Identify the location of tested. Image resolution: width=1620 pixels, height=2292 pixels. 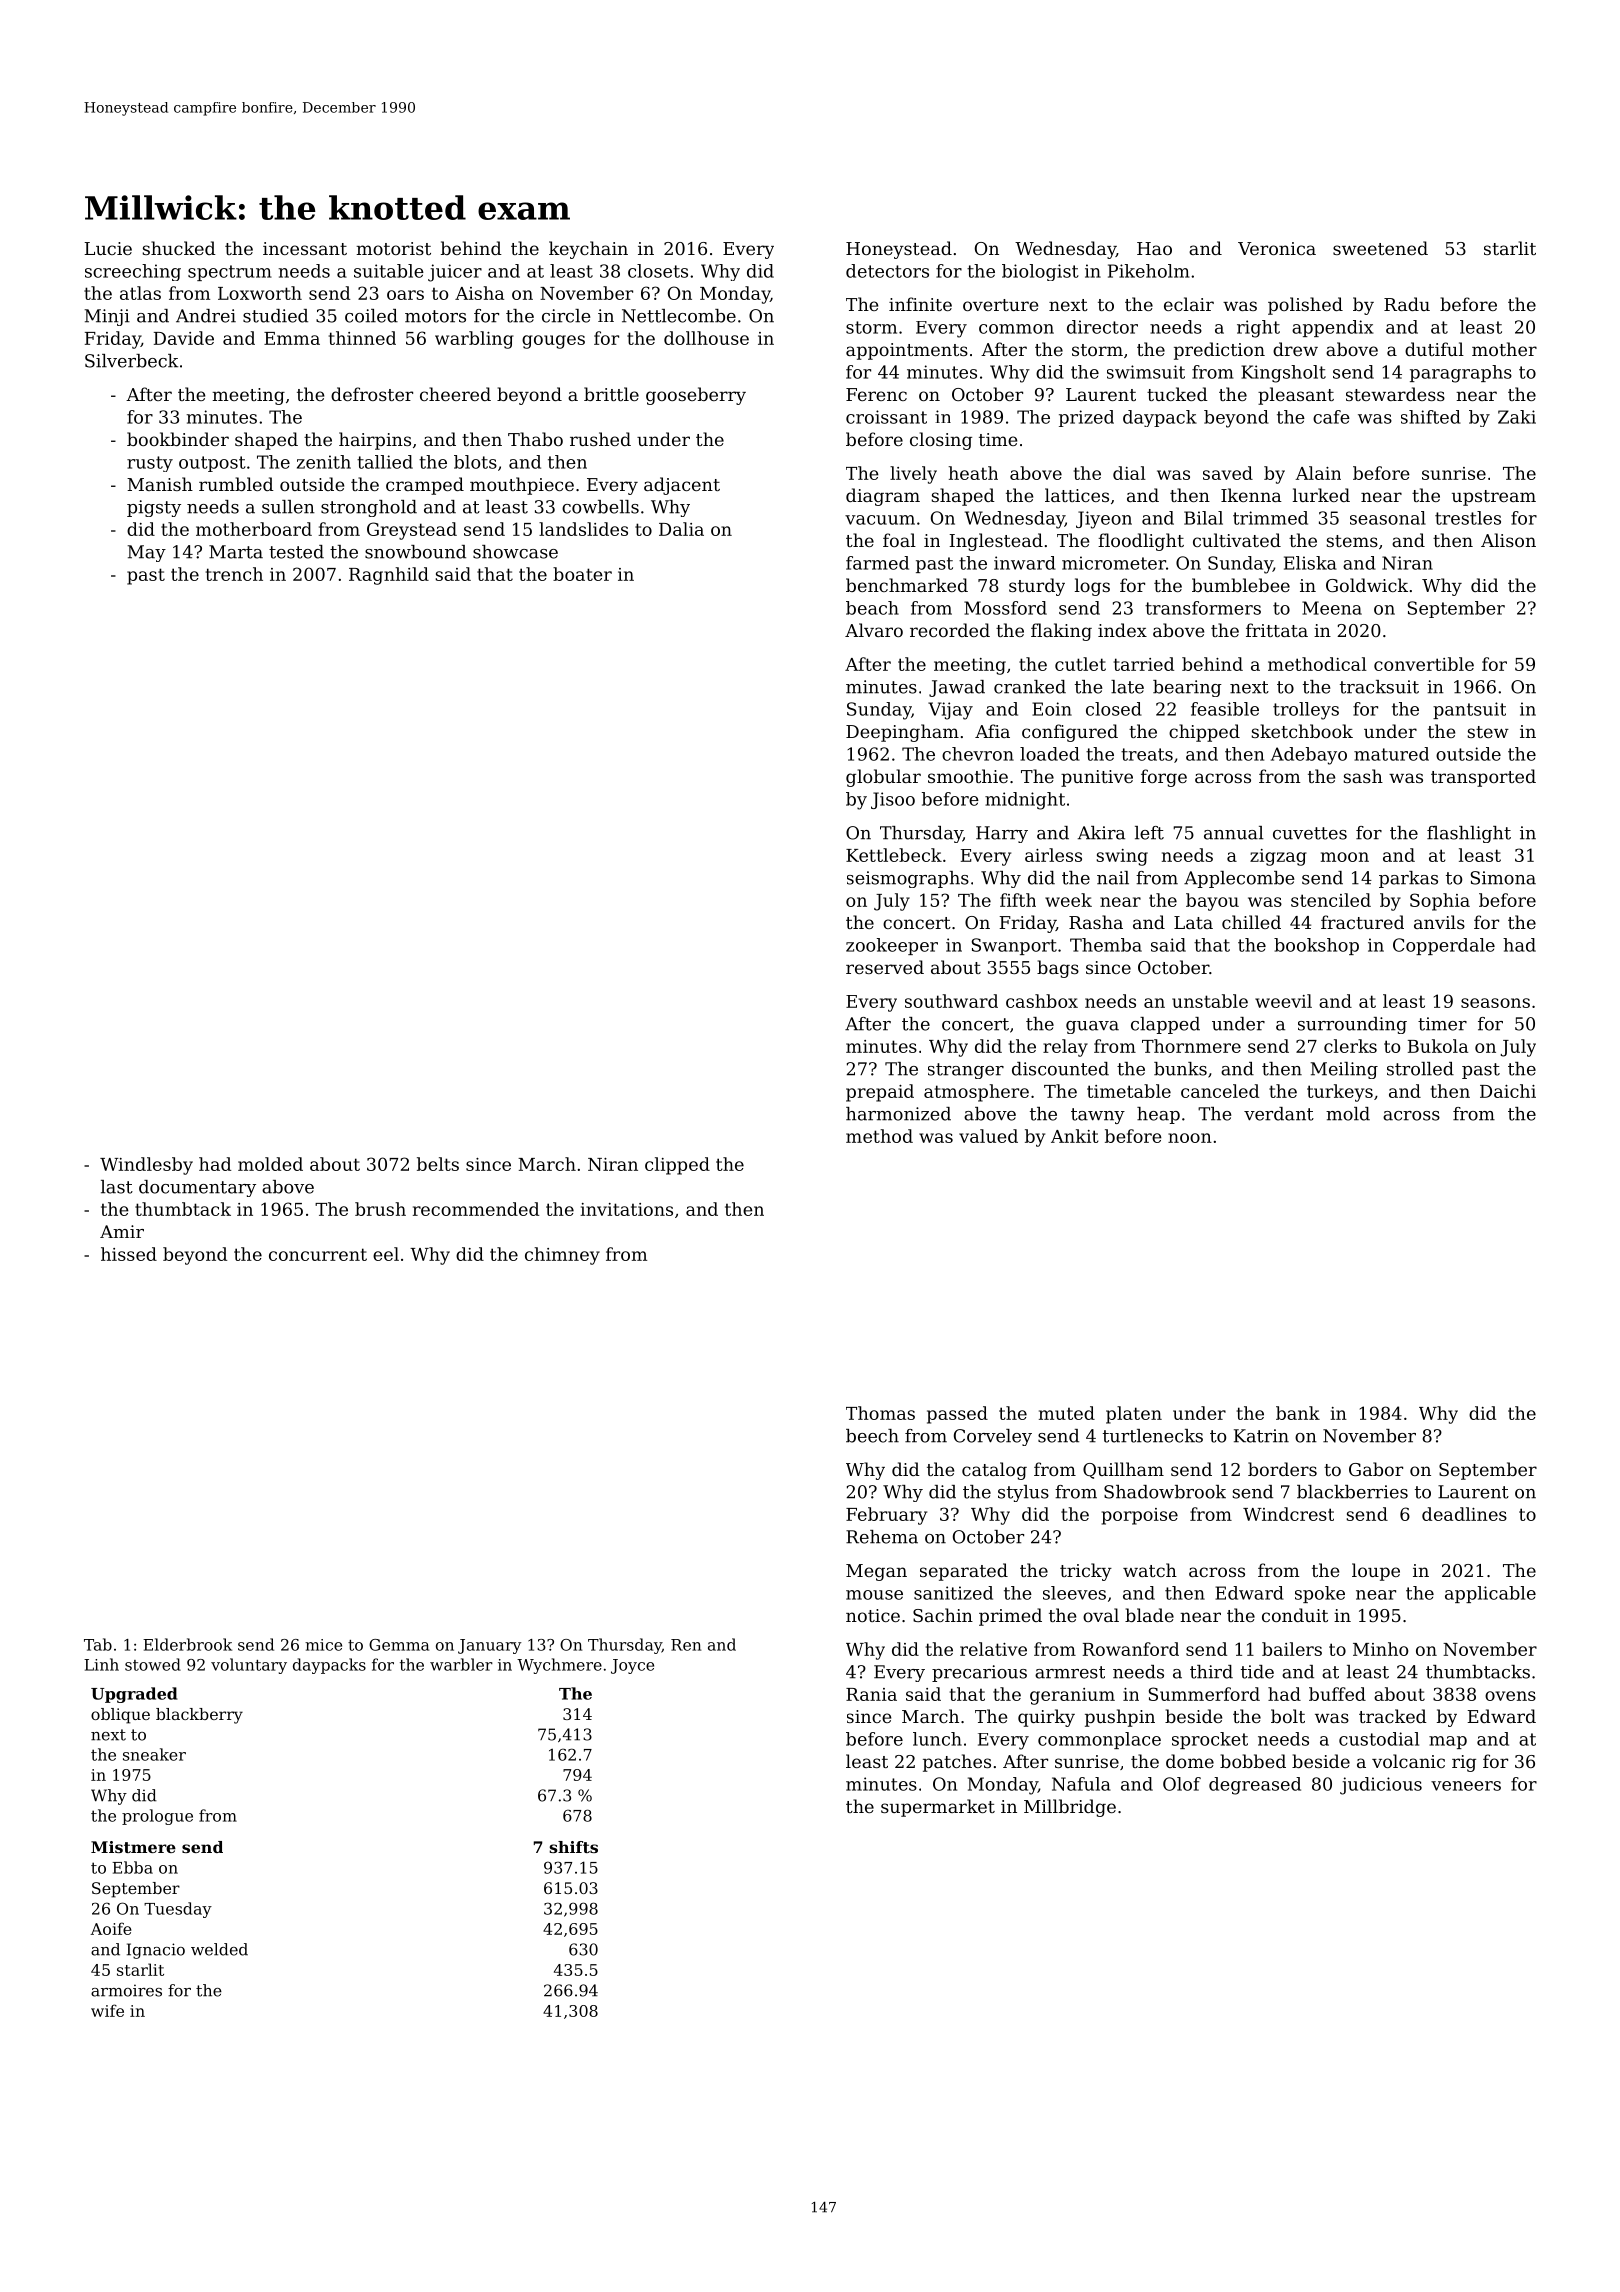
(296, 552).
